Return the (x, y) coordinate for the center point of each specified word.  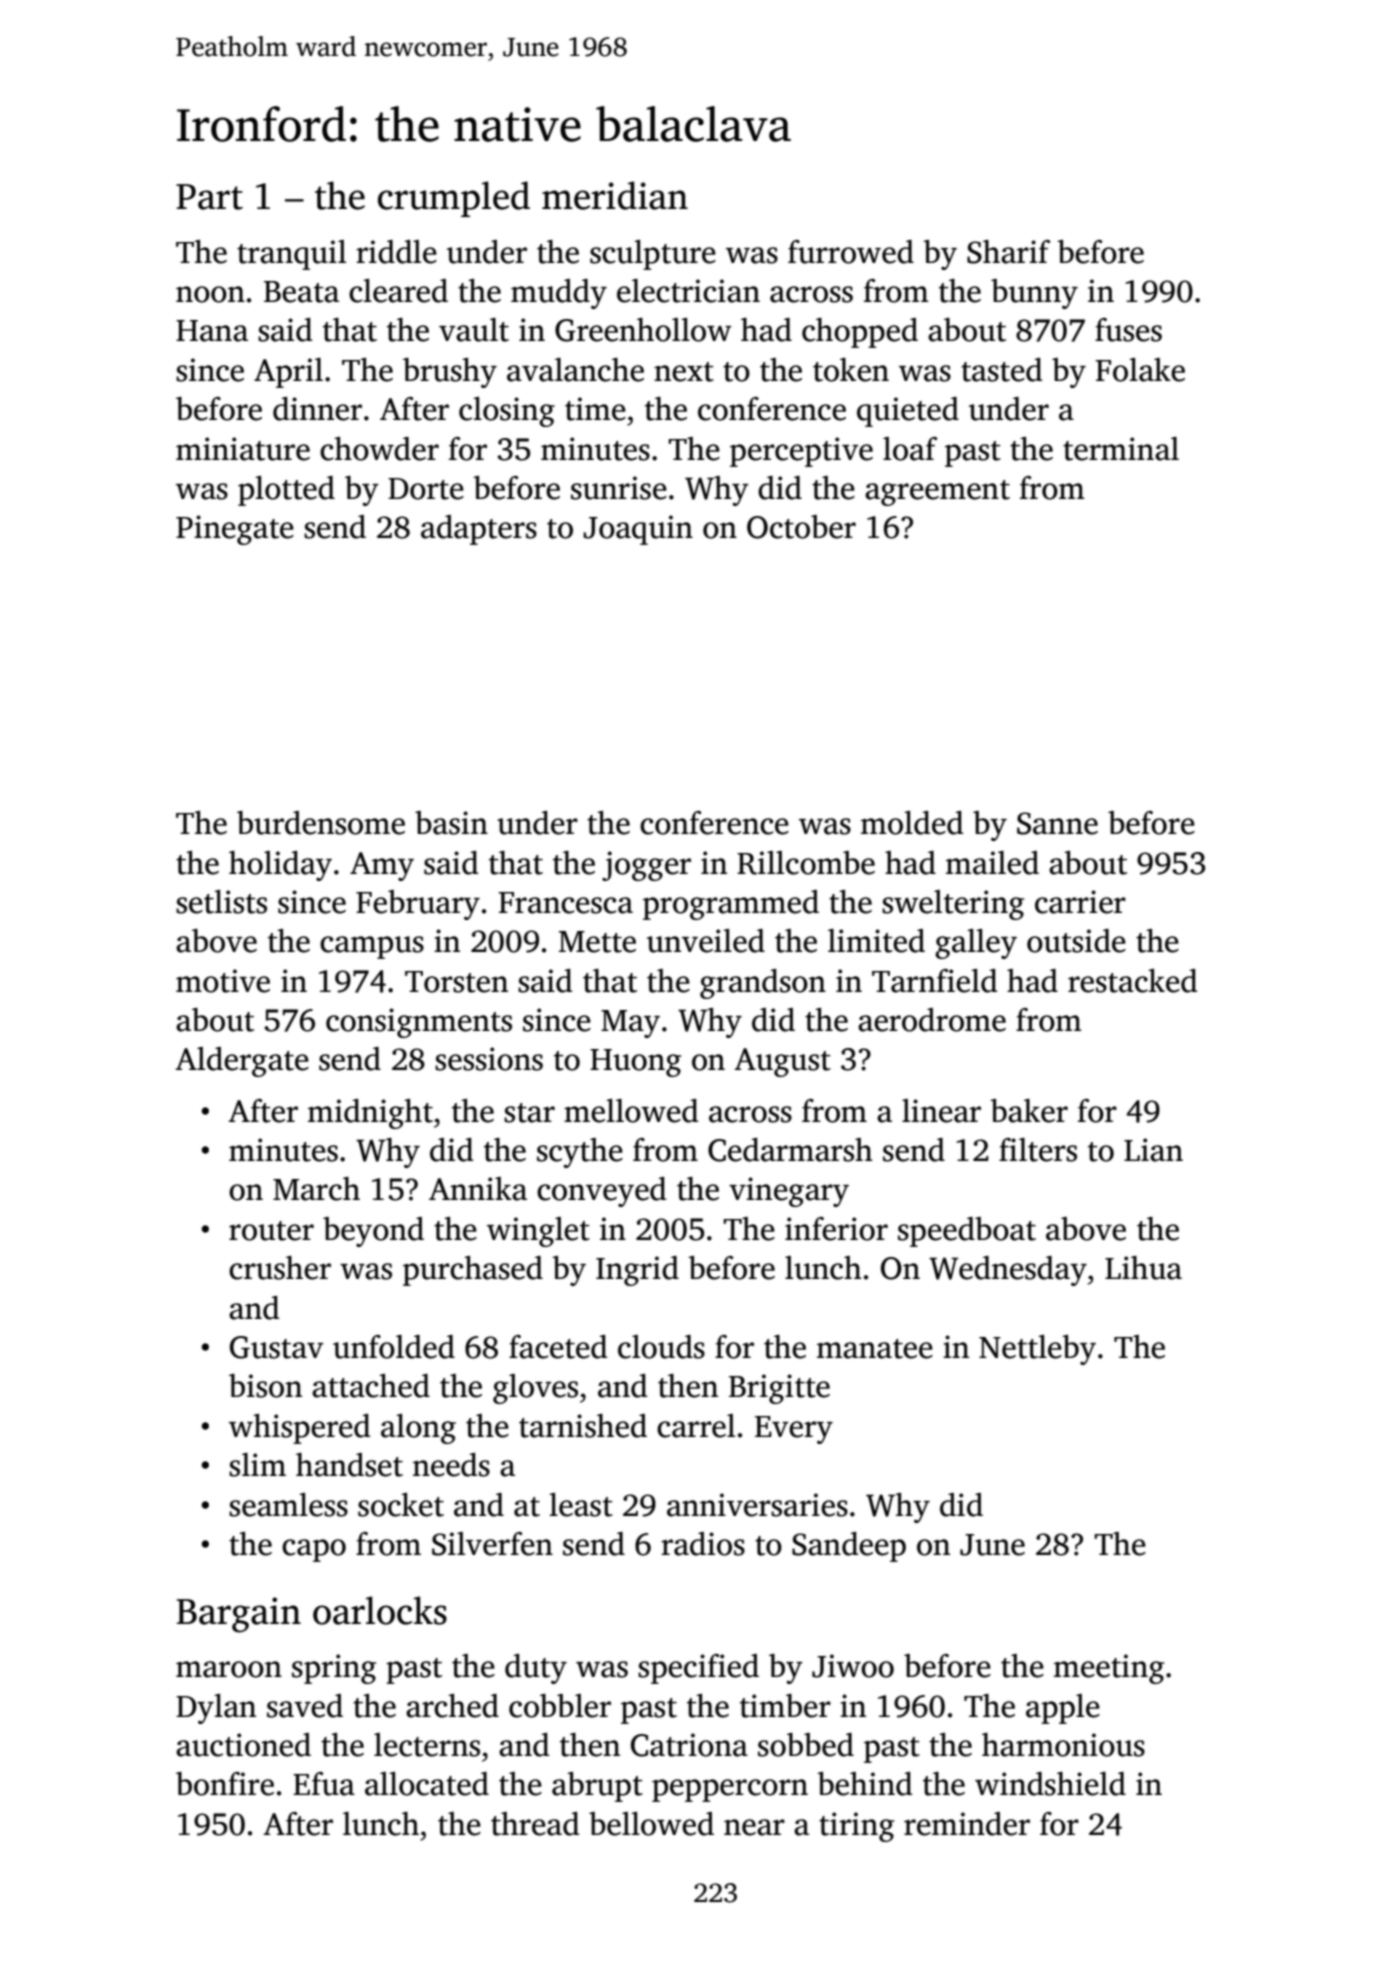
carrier (1080, 902)
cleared (398, 291)
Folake (1140, 370)
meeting (1109, 1669)
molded (912, 823)
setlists (221, 902)
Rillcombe (806, 863)
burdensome (321, 823)
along (418, 1429)
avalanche (575, 370)
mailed (992, 863)
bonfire (225, 1784)
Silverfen (492, 1544)
